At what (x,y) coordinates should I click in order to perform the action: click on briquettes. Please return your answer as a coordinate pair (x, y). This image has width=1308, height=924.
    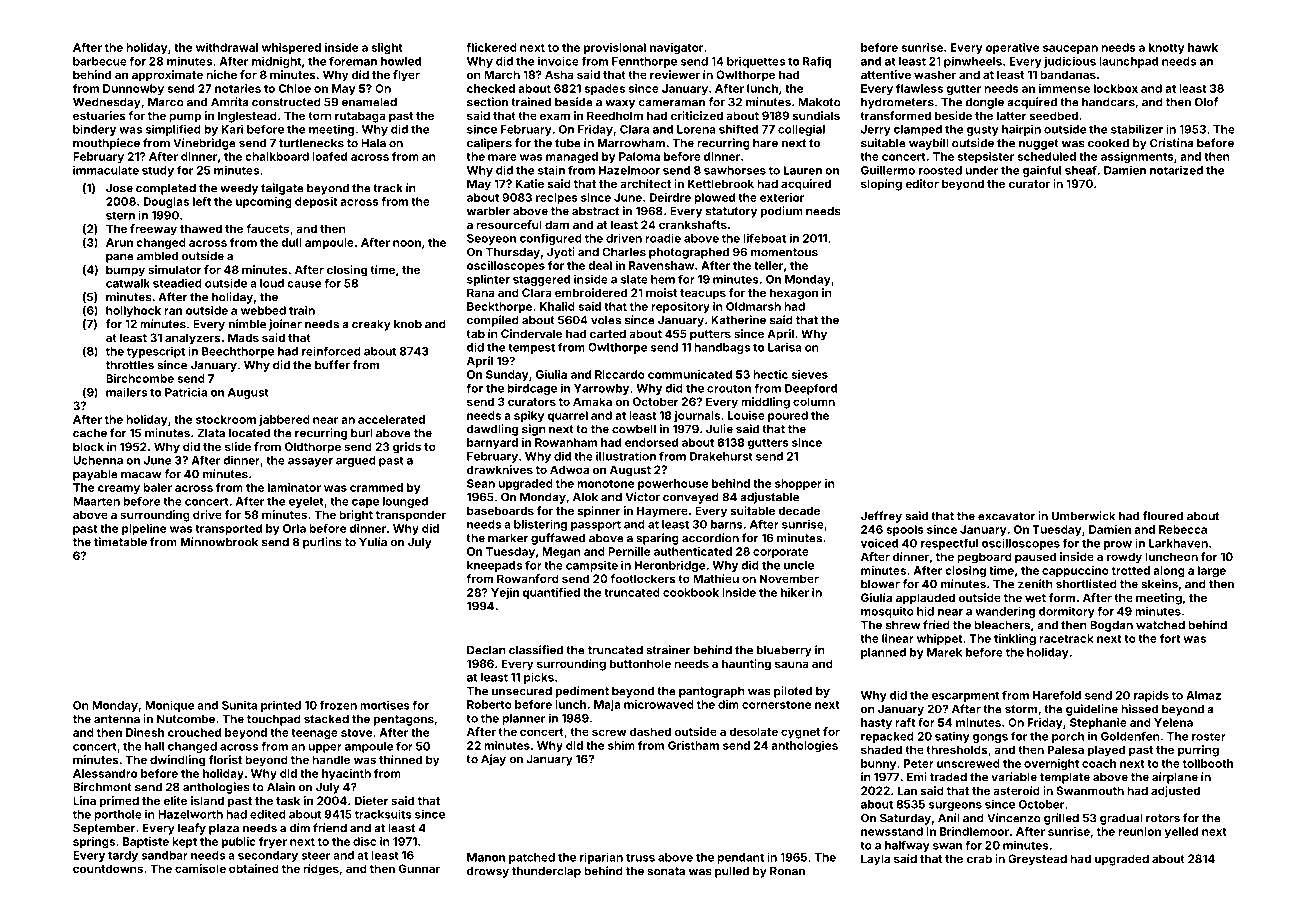
    Looking at the image, I should click on (756, 62).
